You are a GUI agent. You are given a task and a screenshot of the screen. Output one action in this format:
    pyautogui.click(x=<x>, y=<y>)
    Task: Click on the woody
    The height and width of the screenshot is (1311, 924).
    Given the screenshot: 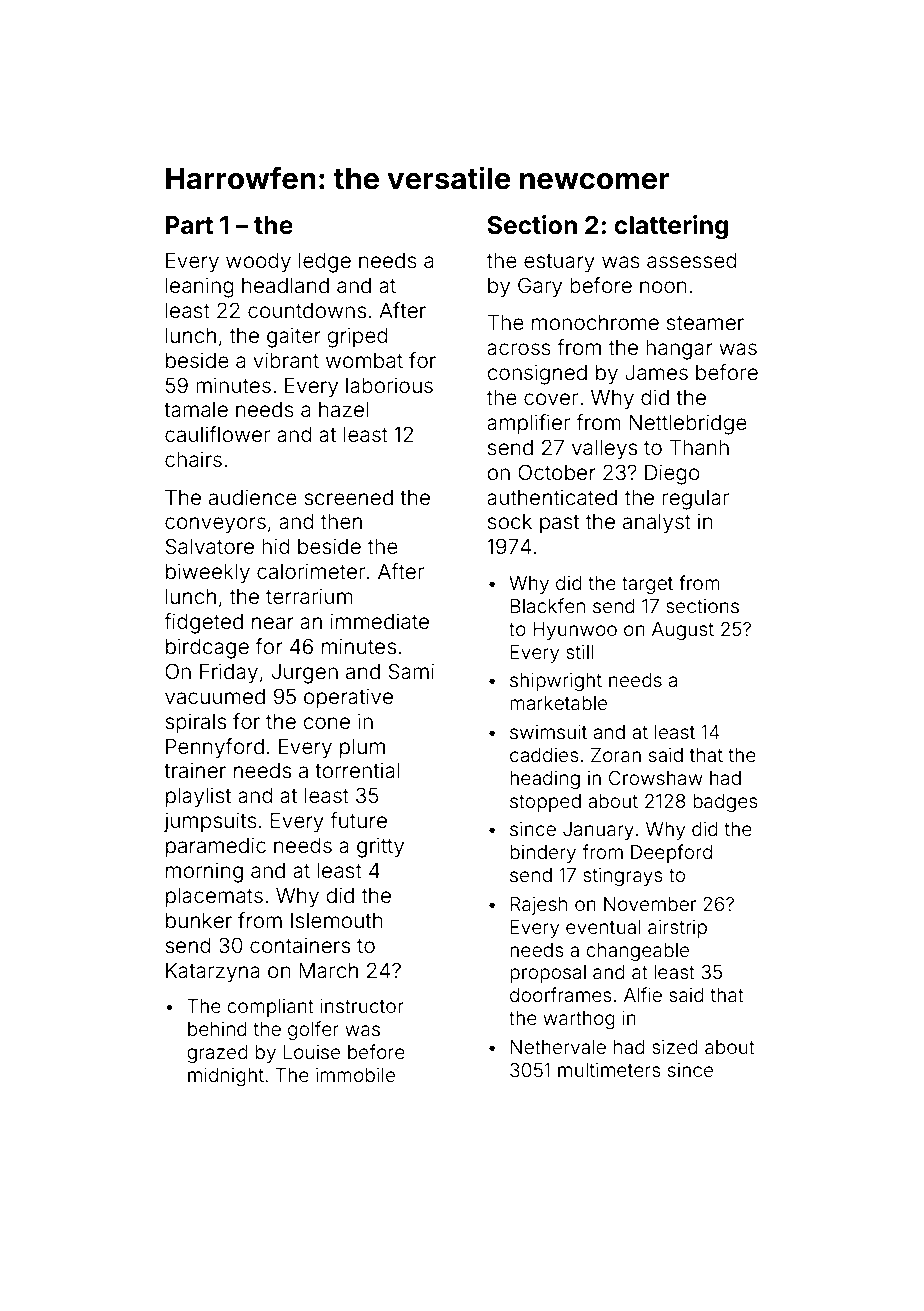 What is the action you would take?
    pyautogui.click(x=258, y=263)
